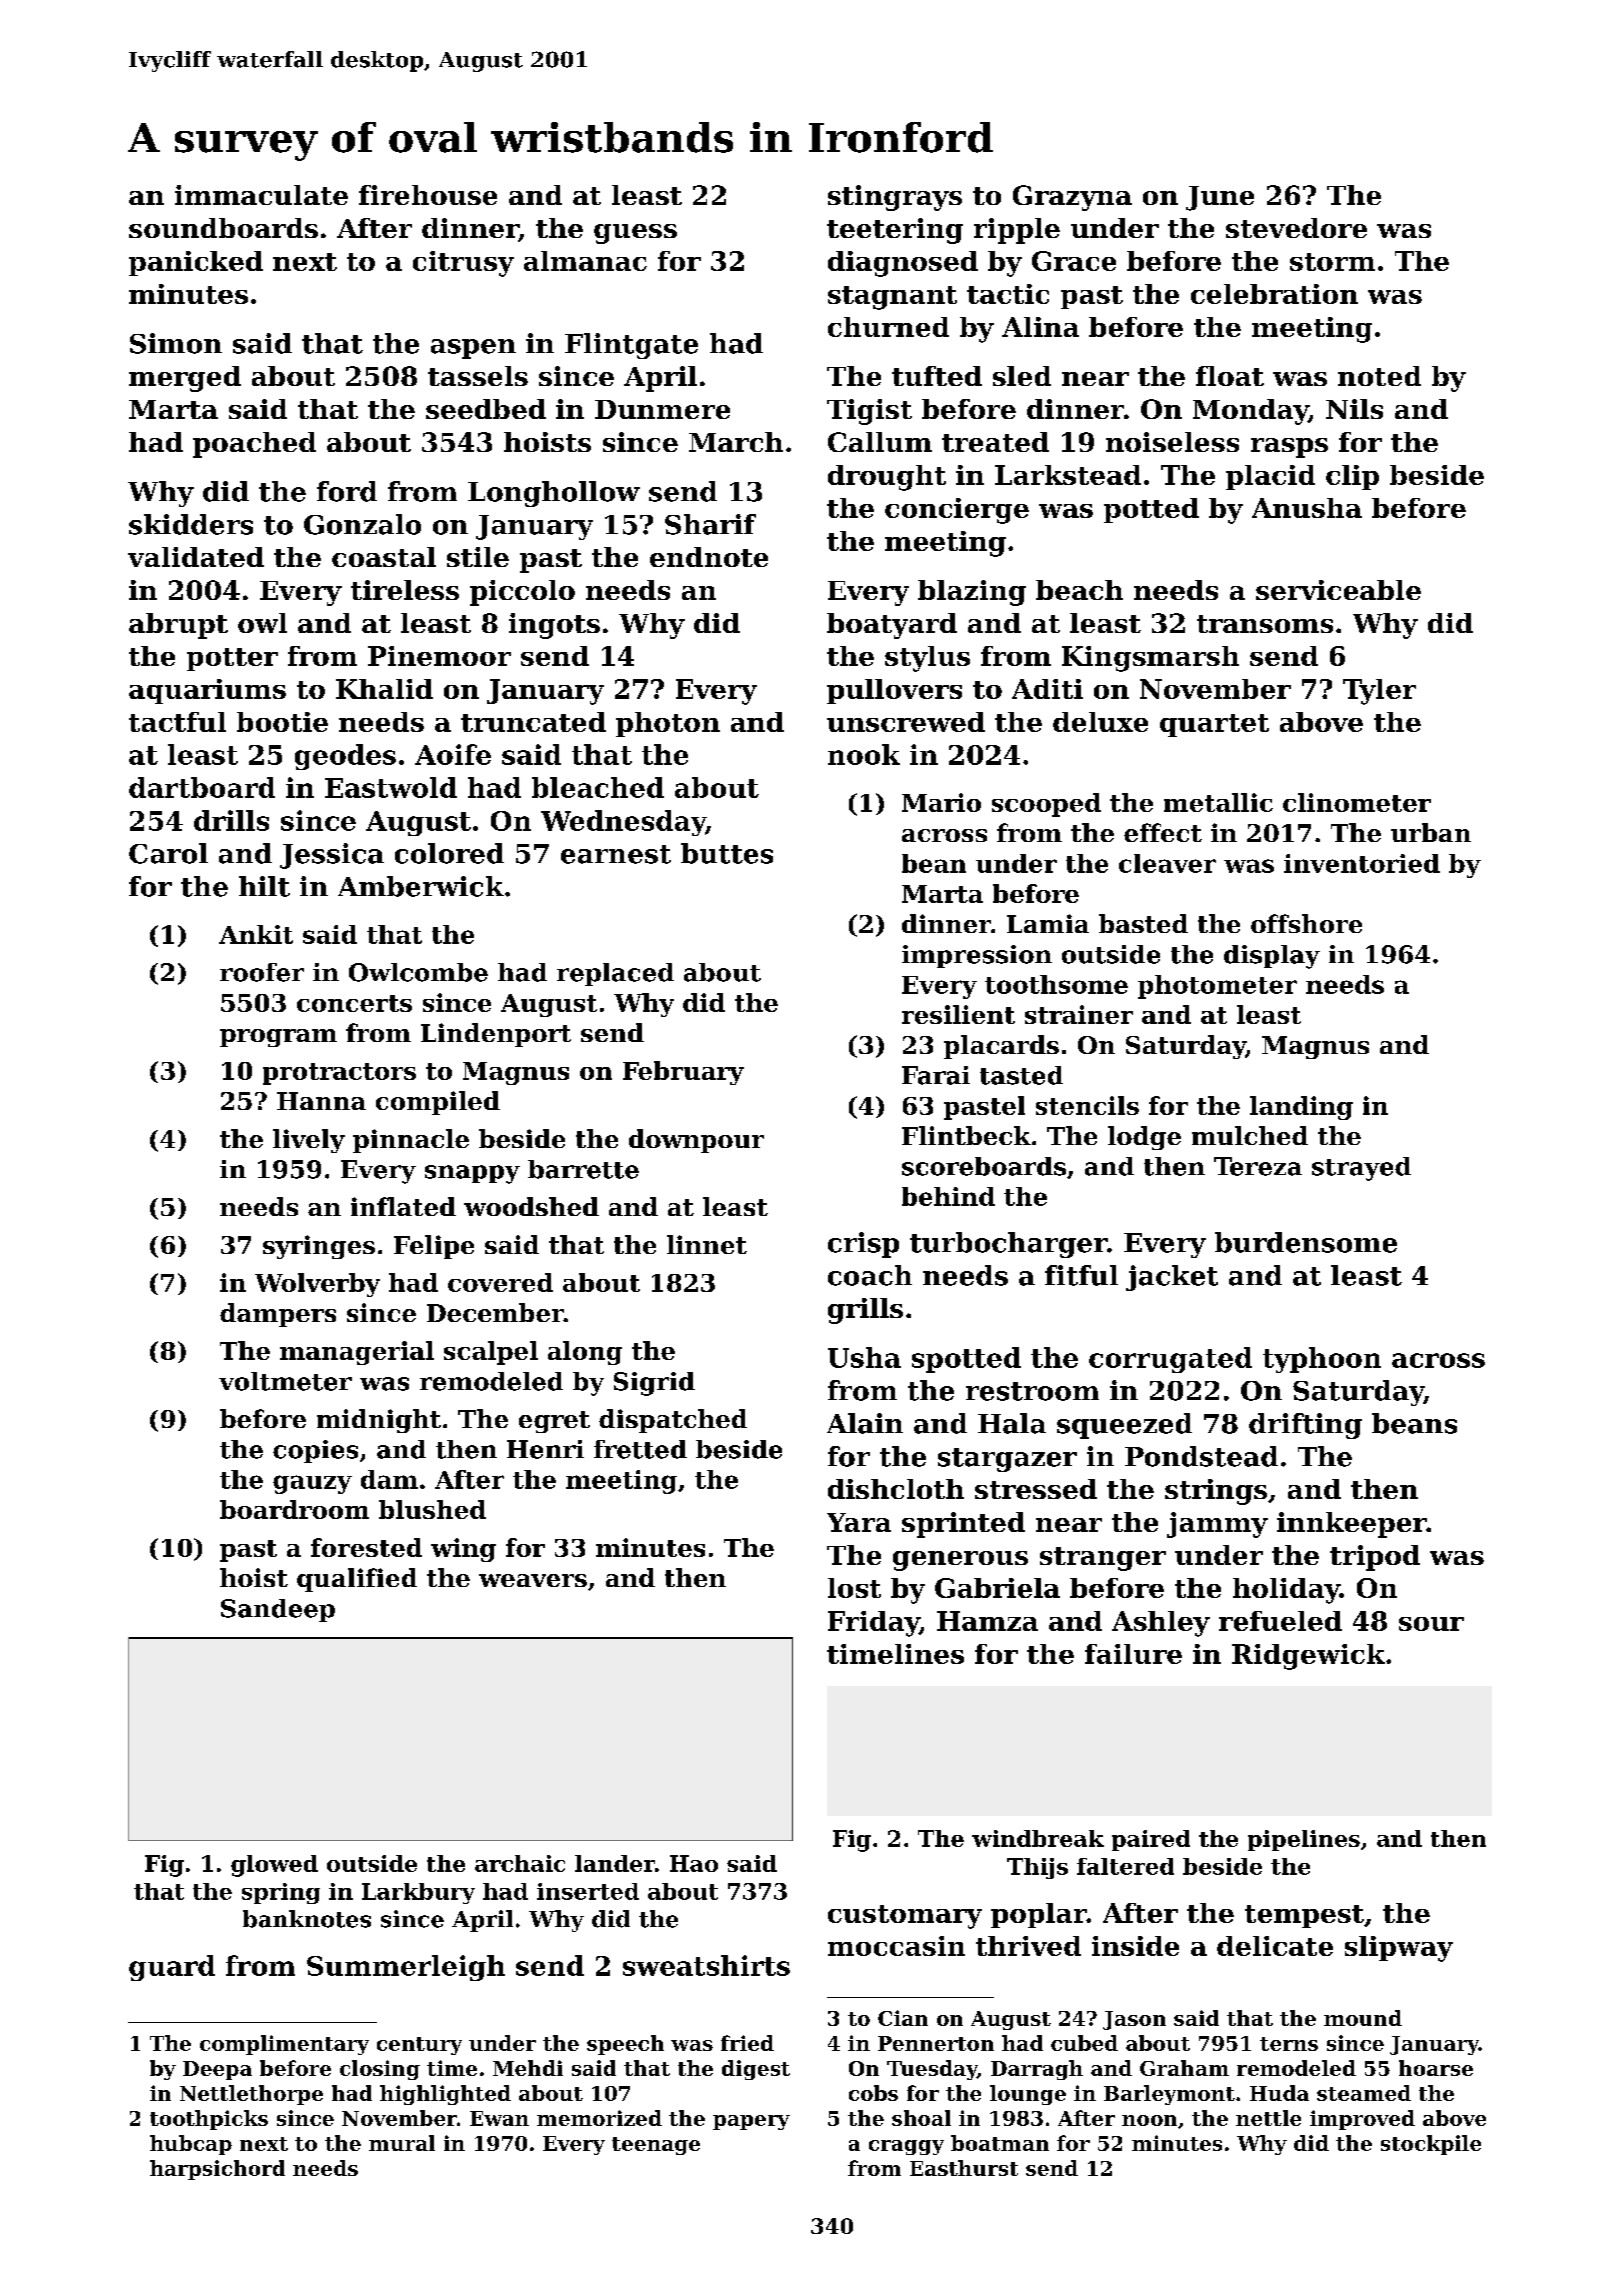 This image has height=2292, width=1620. I want to click on stargazer, so click(1007, 1460).
